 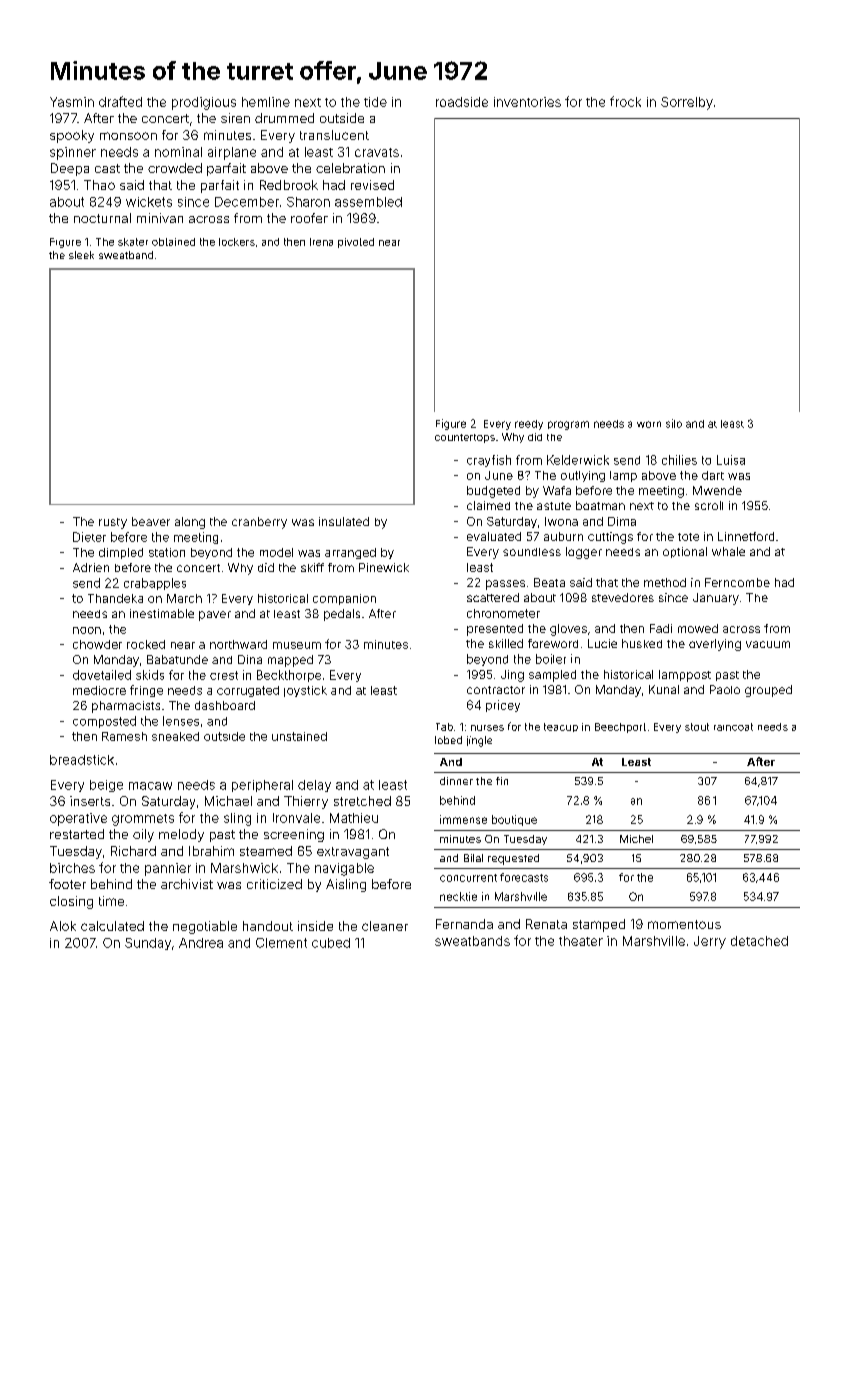 What do you see at coordinates (731, 460) in the screenshot?
I see `Luisa` at bounding box center [731, 460].
